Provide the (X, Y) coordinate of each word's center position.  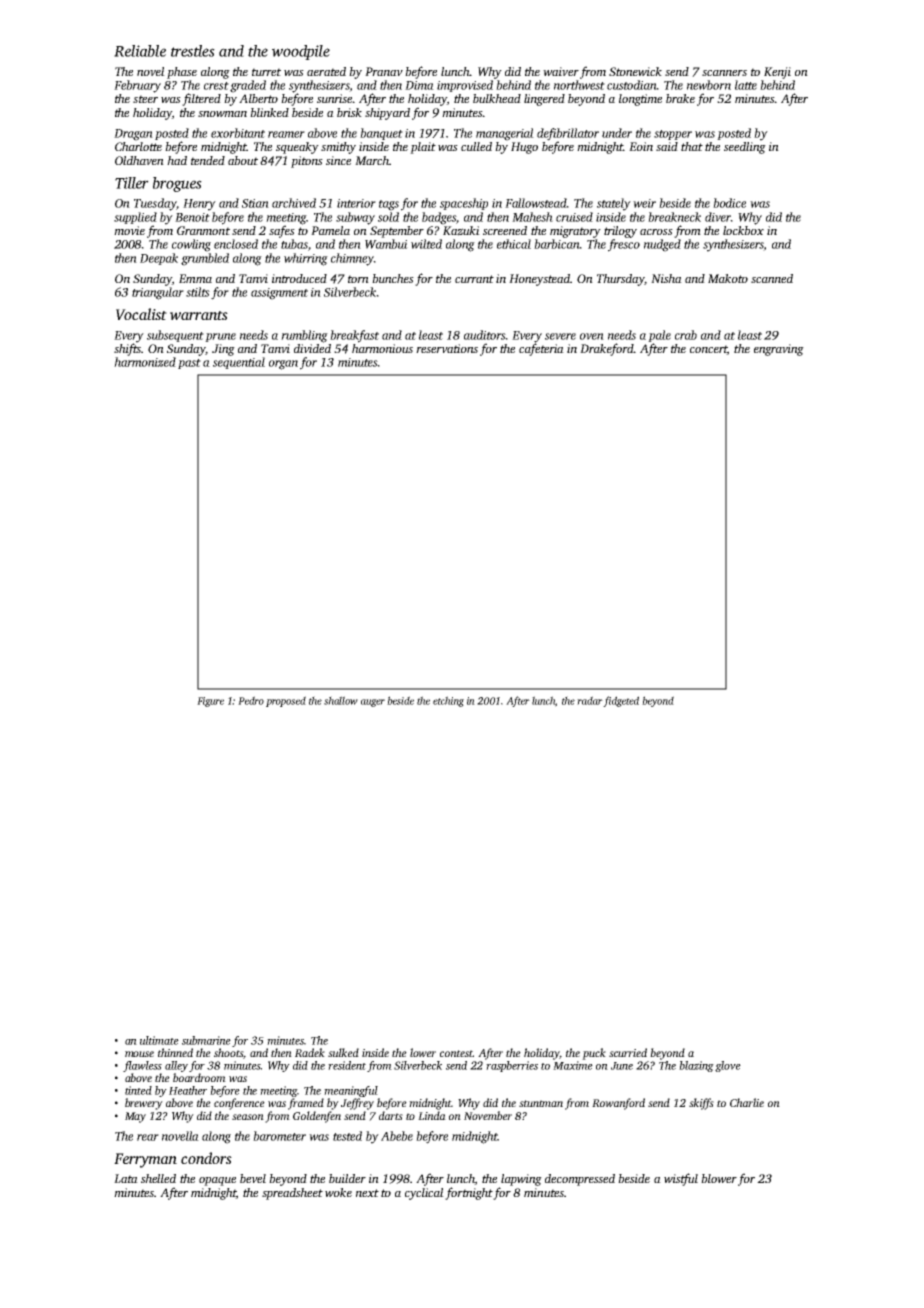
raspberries (512, 1066)
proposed (286, 701)
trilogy (620, 232)
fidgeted (621, 701)
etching (448, 701)
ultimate (159, 1040)
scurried (628, 1052)
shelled (158, 1178)
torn (358, 279)
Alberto (258, 98)
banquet (381, 134)
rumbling (304, 336)
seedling (745, 148)
